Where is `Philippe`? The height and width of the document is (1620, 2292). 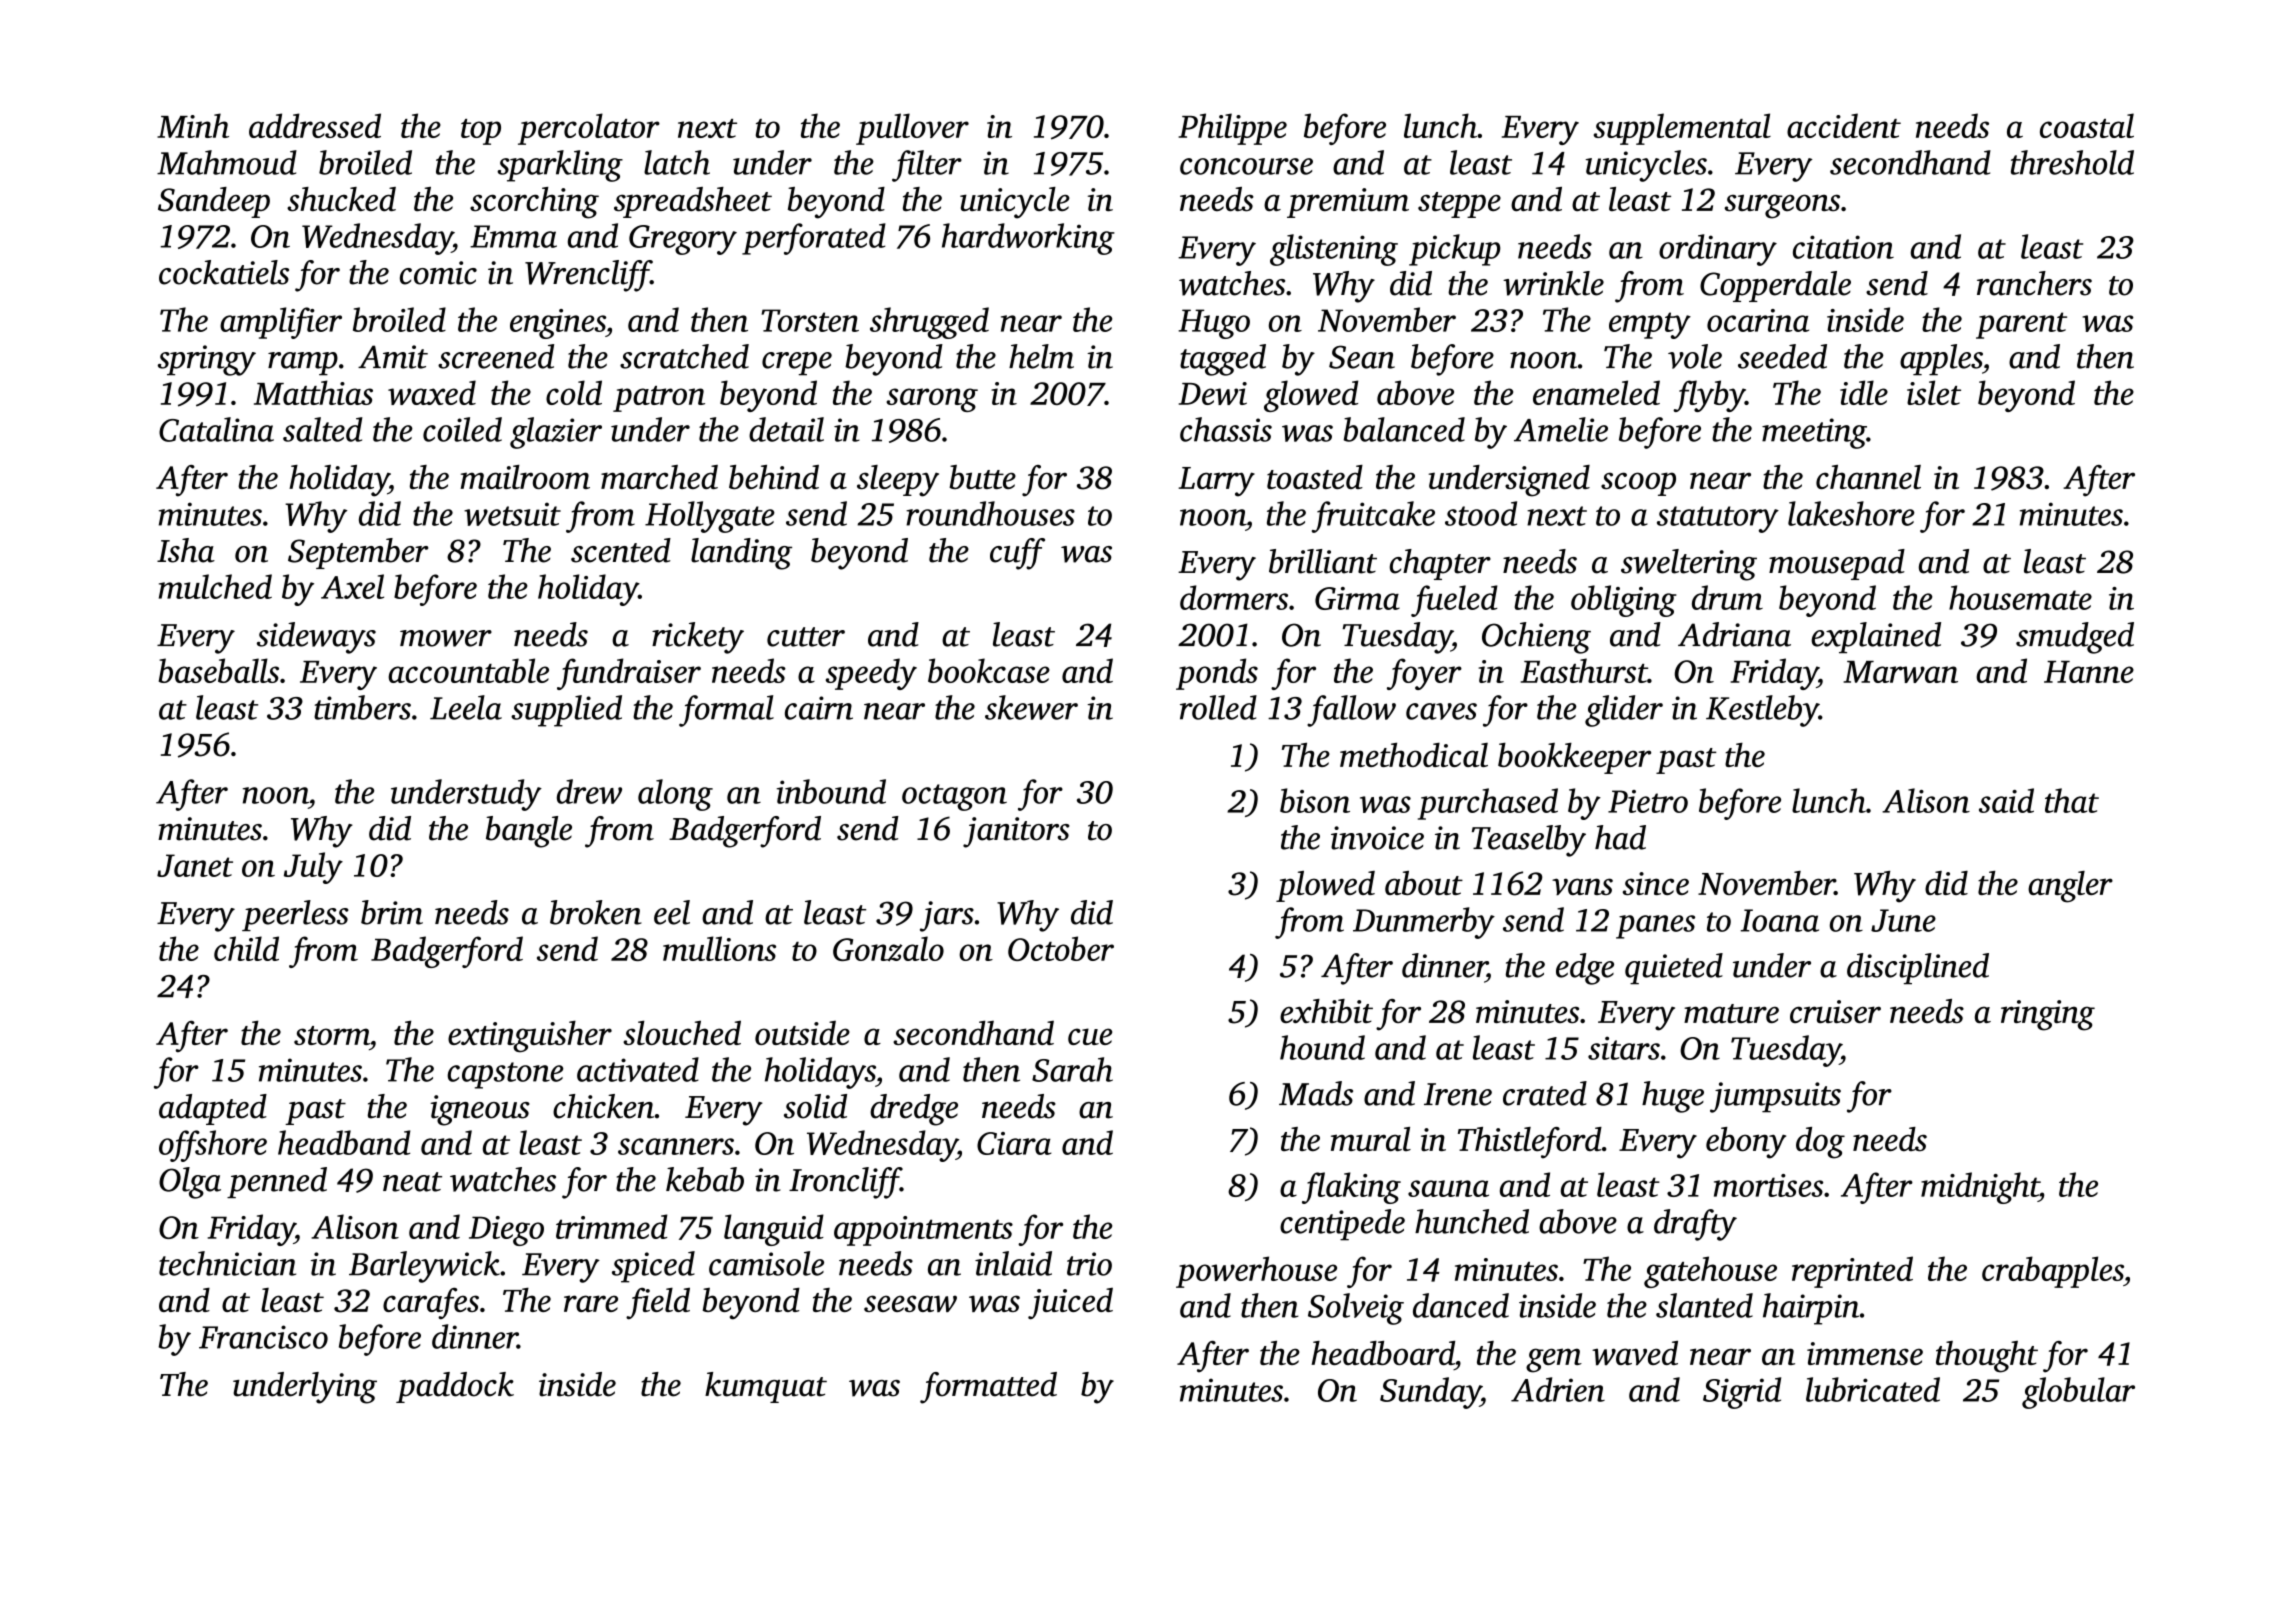
Philippe is located at coordinates (1232, 129).
